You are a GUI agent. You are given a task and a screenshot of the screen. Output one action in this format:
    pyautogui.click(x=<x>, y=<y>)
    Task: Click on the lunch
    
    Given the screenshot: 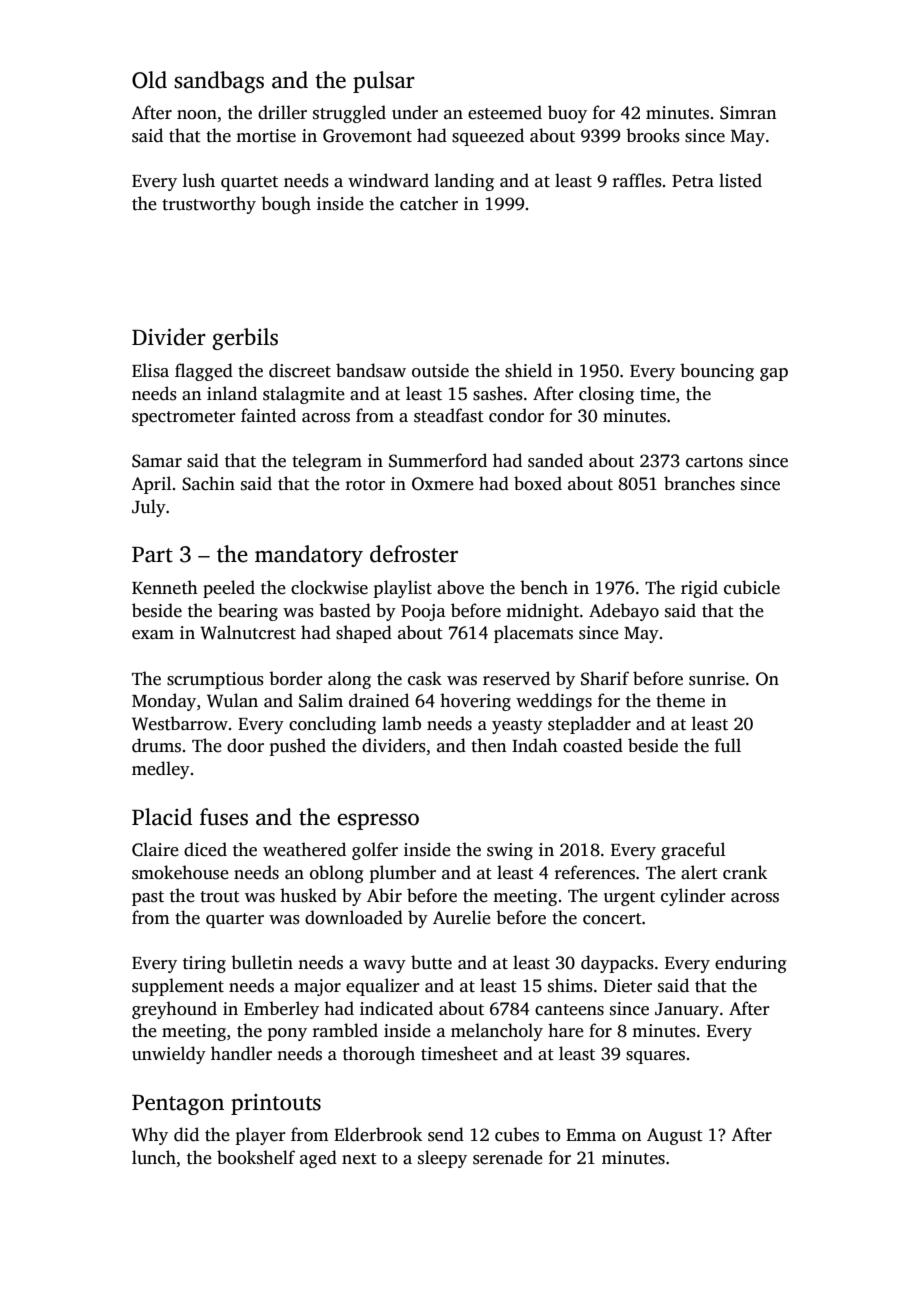 What is the action you would take?
    pyautogui.click(x=154, y=1157)
